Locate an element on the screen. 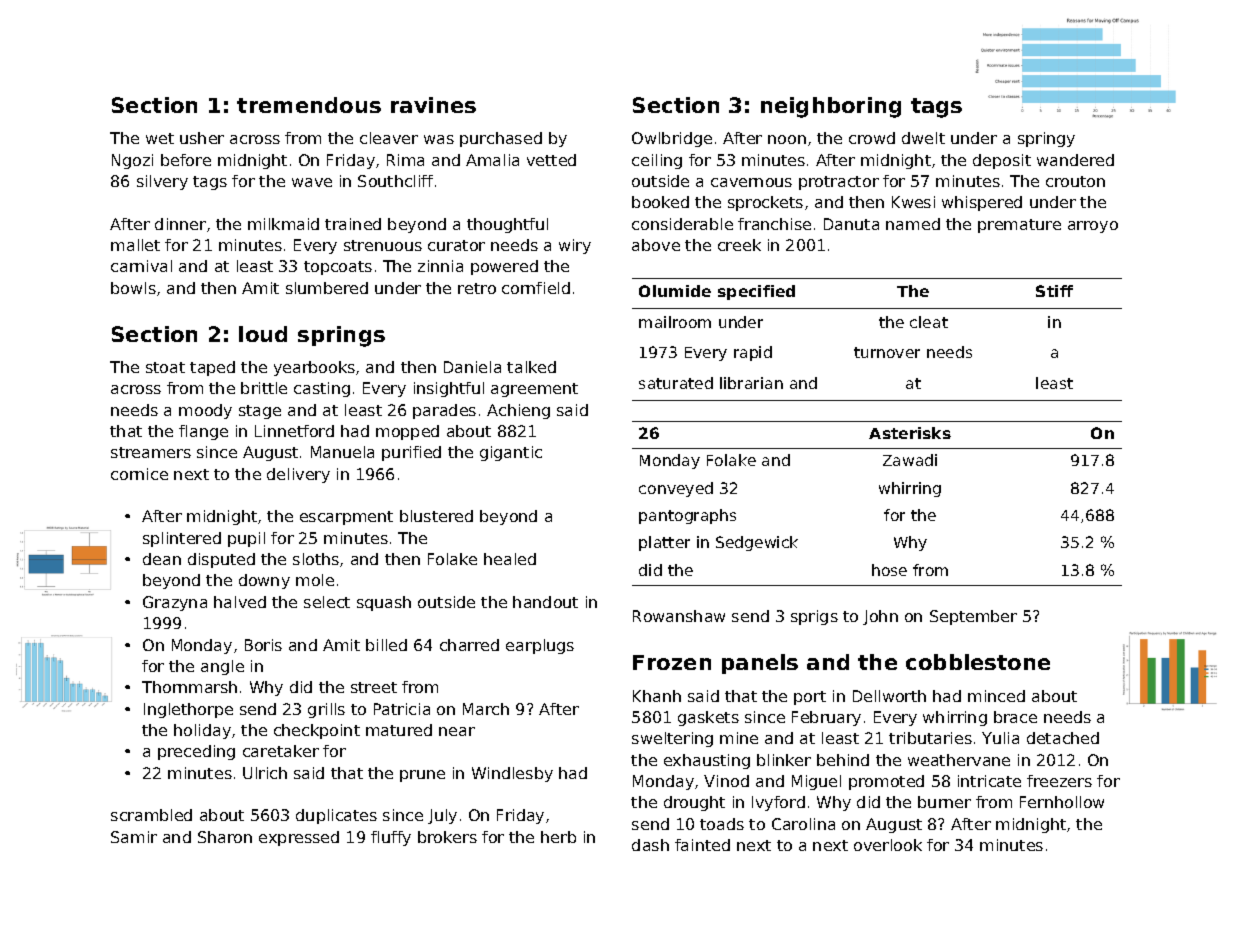 This screenshot has height=952, width=1233. neighboring is located at coordinates (831, 107).
